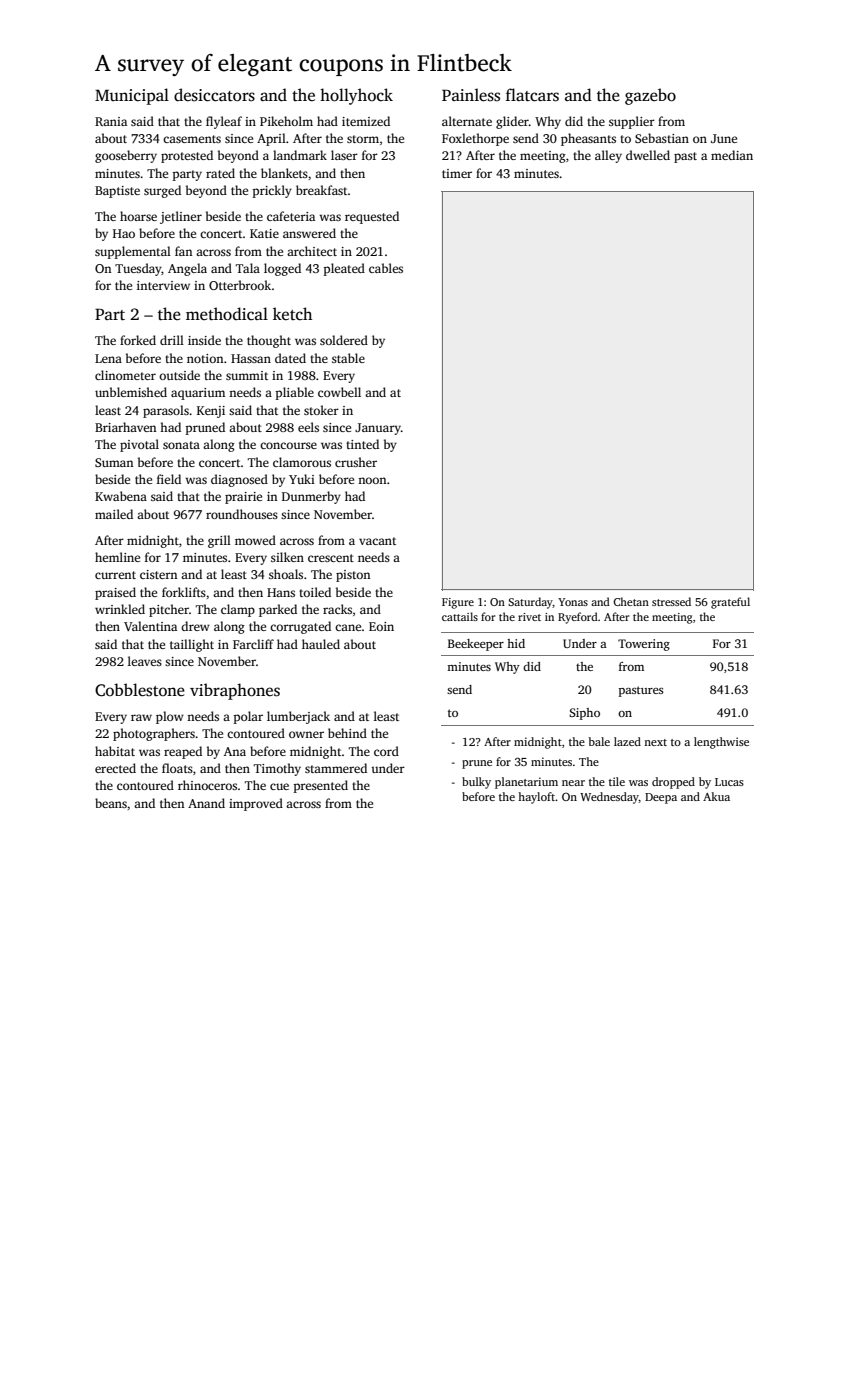 The width and height of the image is (849, 1400). I want to click on median, so click(732, 155).
